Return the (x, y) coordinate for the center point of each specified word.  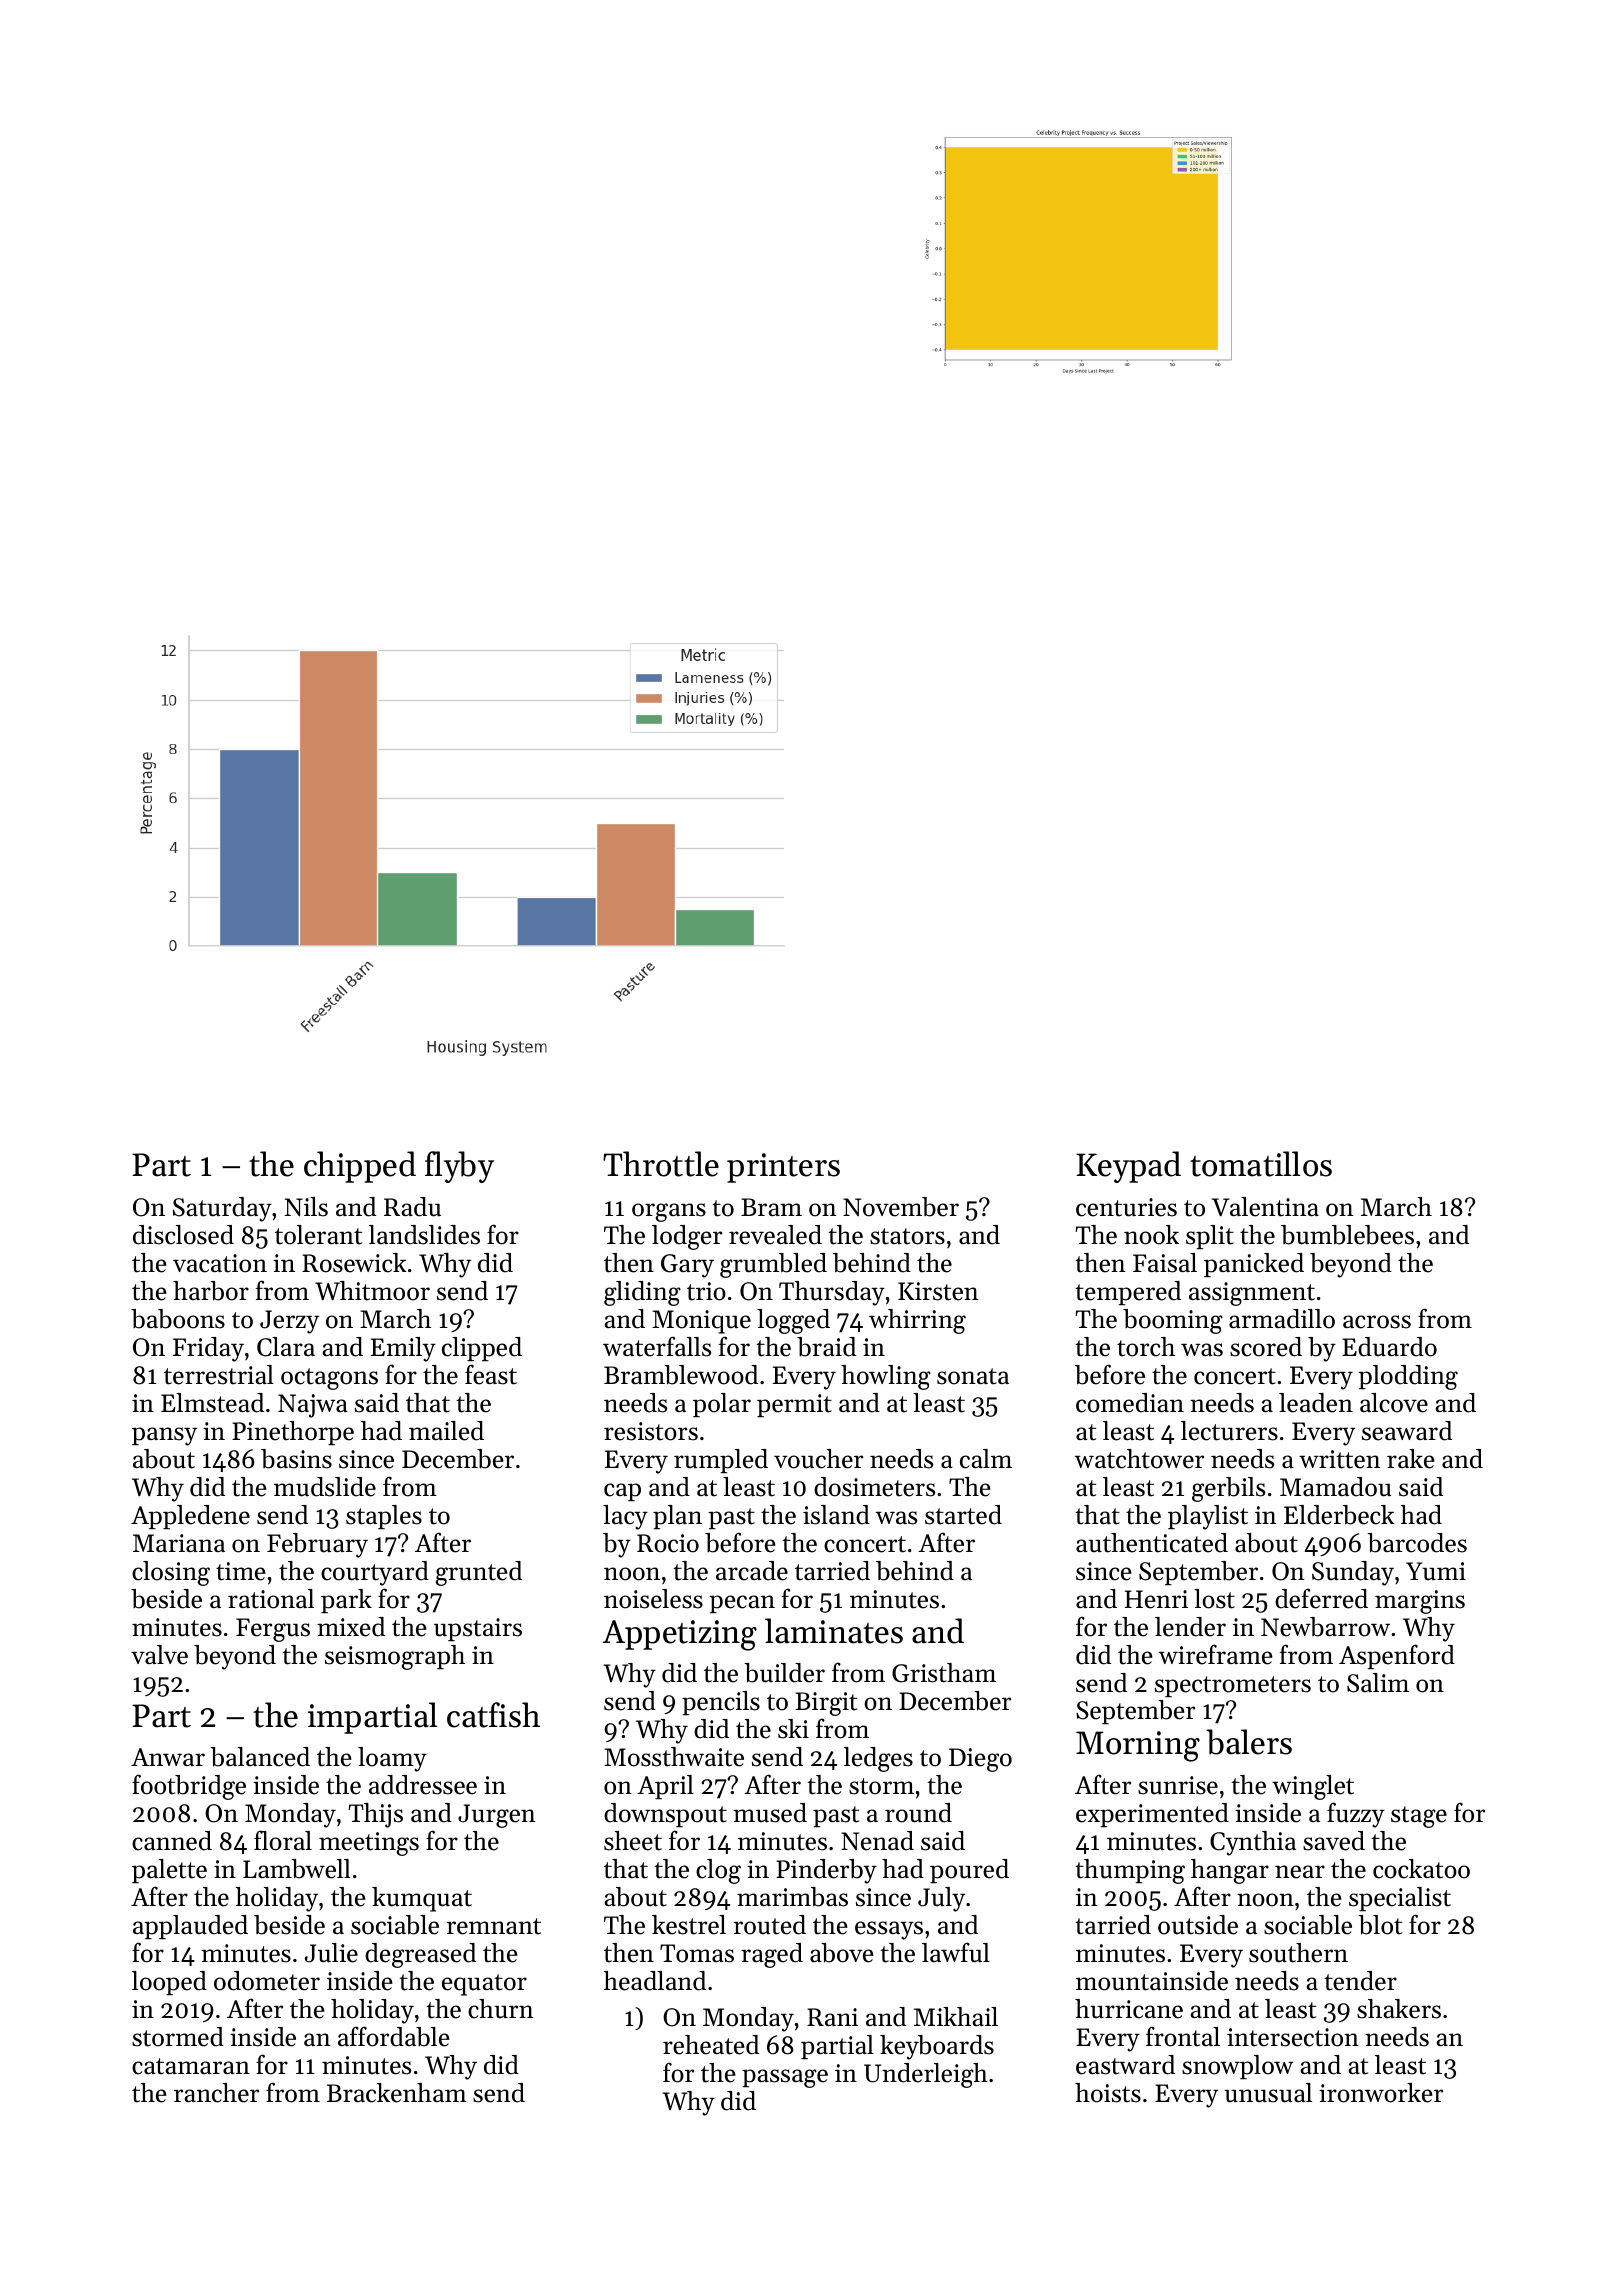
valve (159, 1655)
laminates (834, 1631)
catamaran (191, 2066)
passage (785, 2078)
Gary (687, 1266)
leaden (1316, 1403)
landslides (424, 1235)
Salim (1378, 1683)
